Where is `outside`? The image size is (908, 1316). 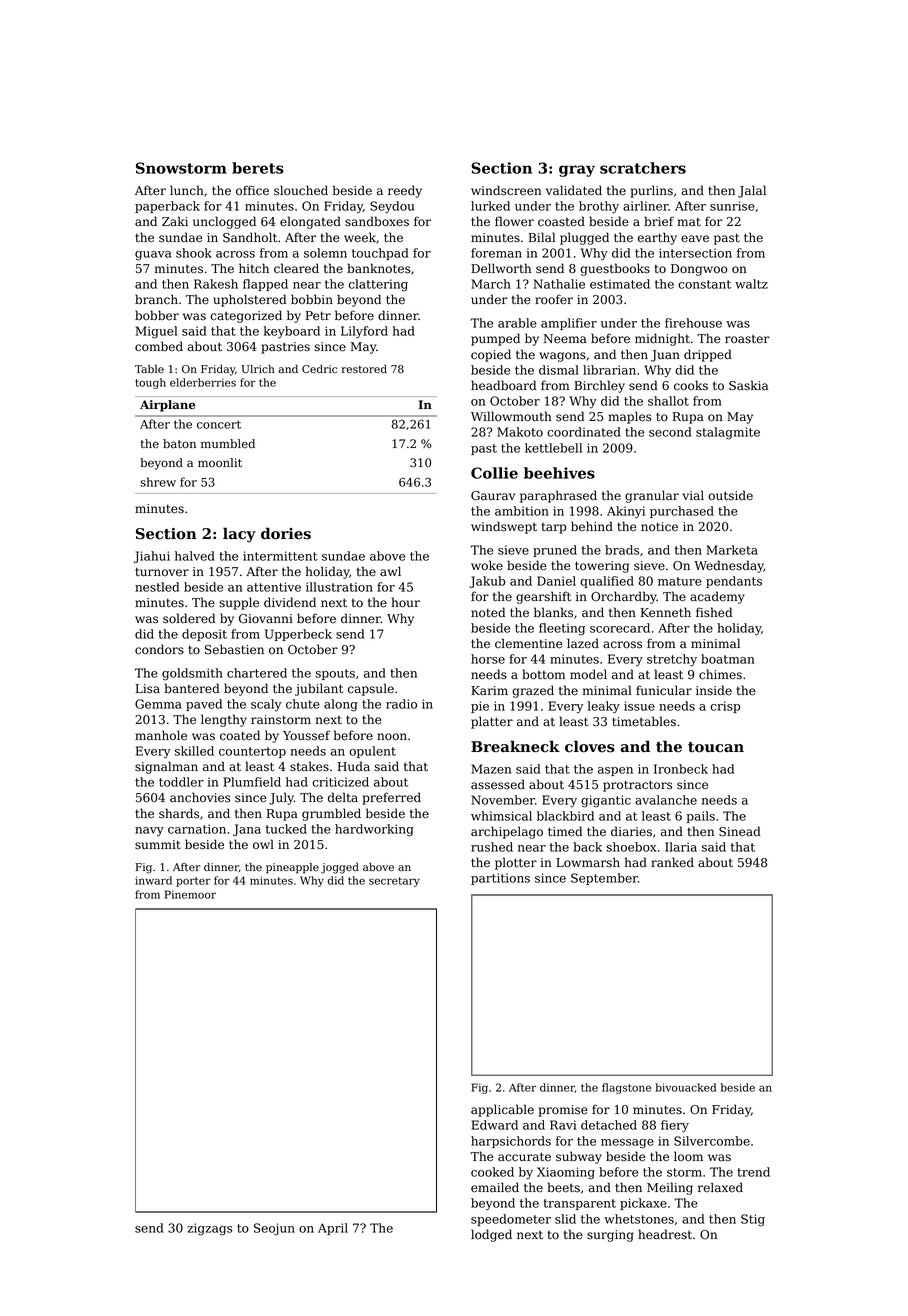
outside is located at coordinates (730, 495).
